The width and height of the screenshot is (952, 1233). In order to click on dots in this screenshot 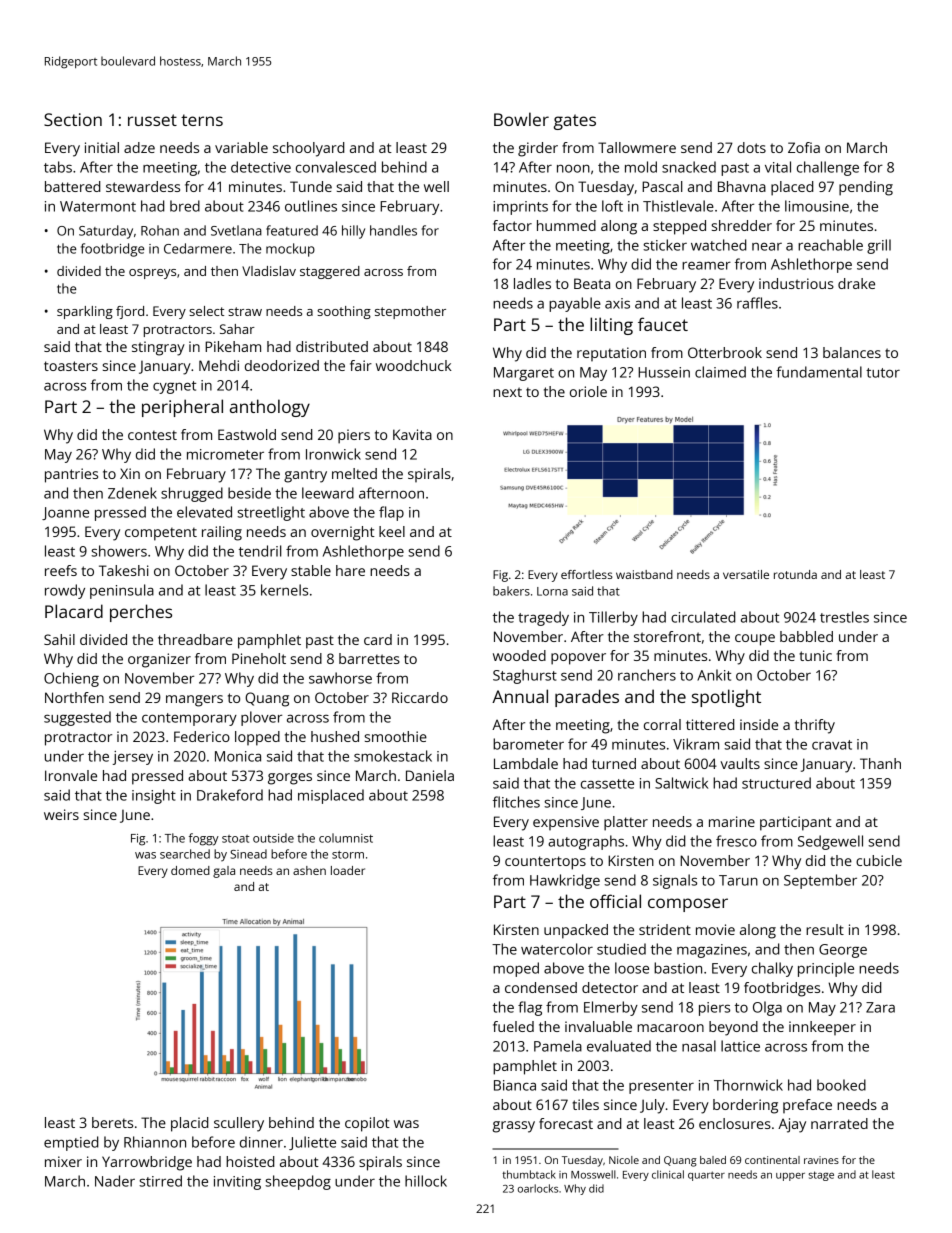, I will do `click(751, 147)`.
